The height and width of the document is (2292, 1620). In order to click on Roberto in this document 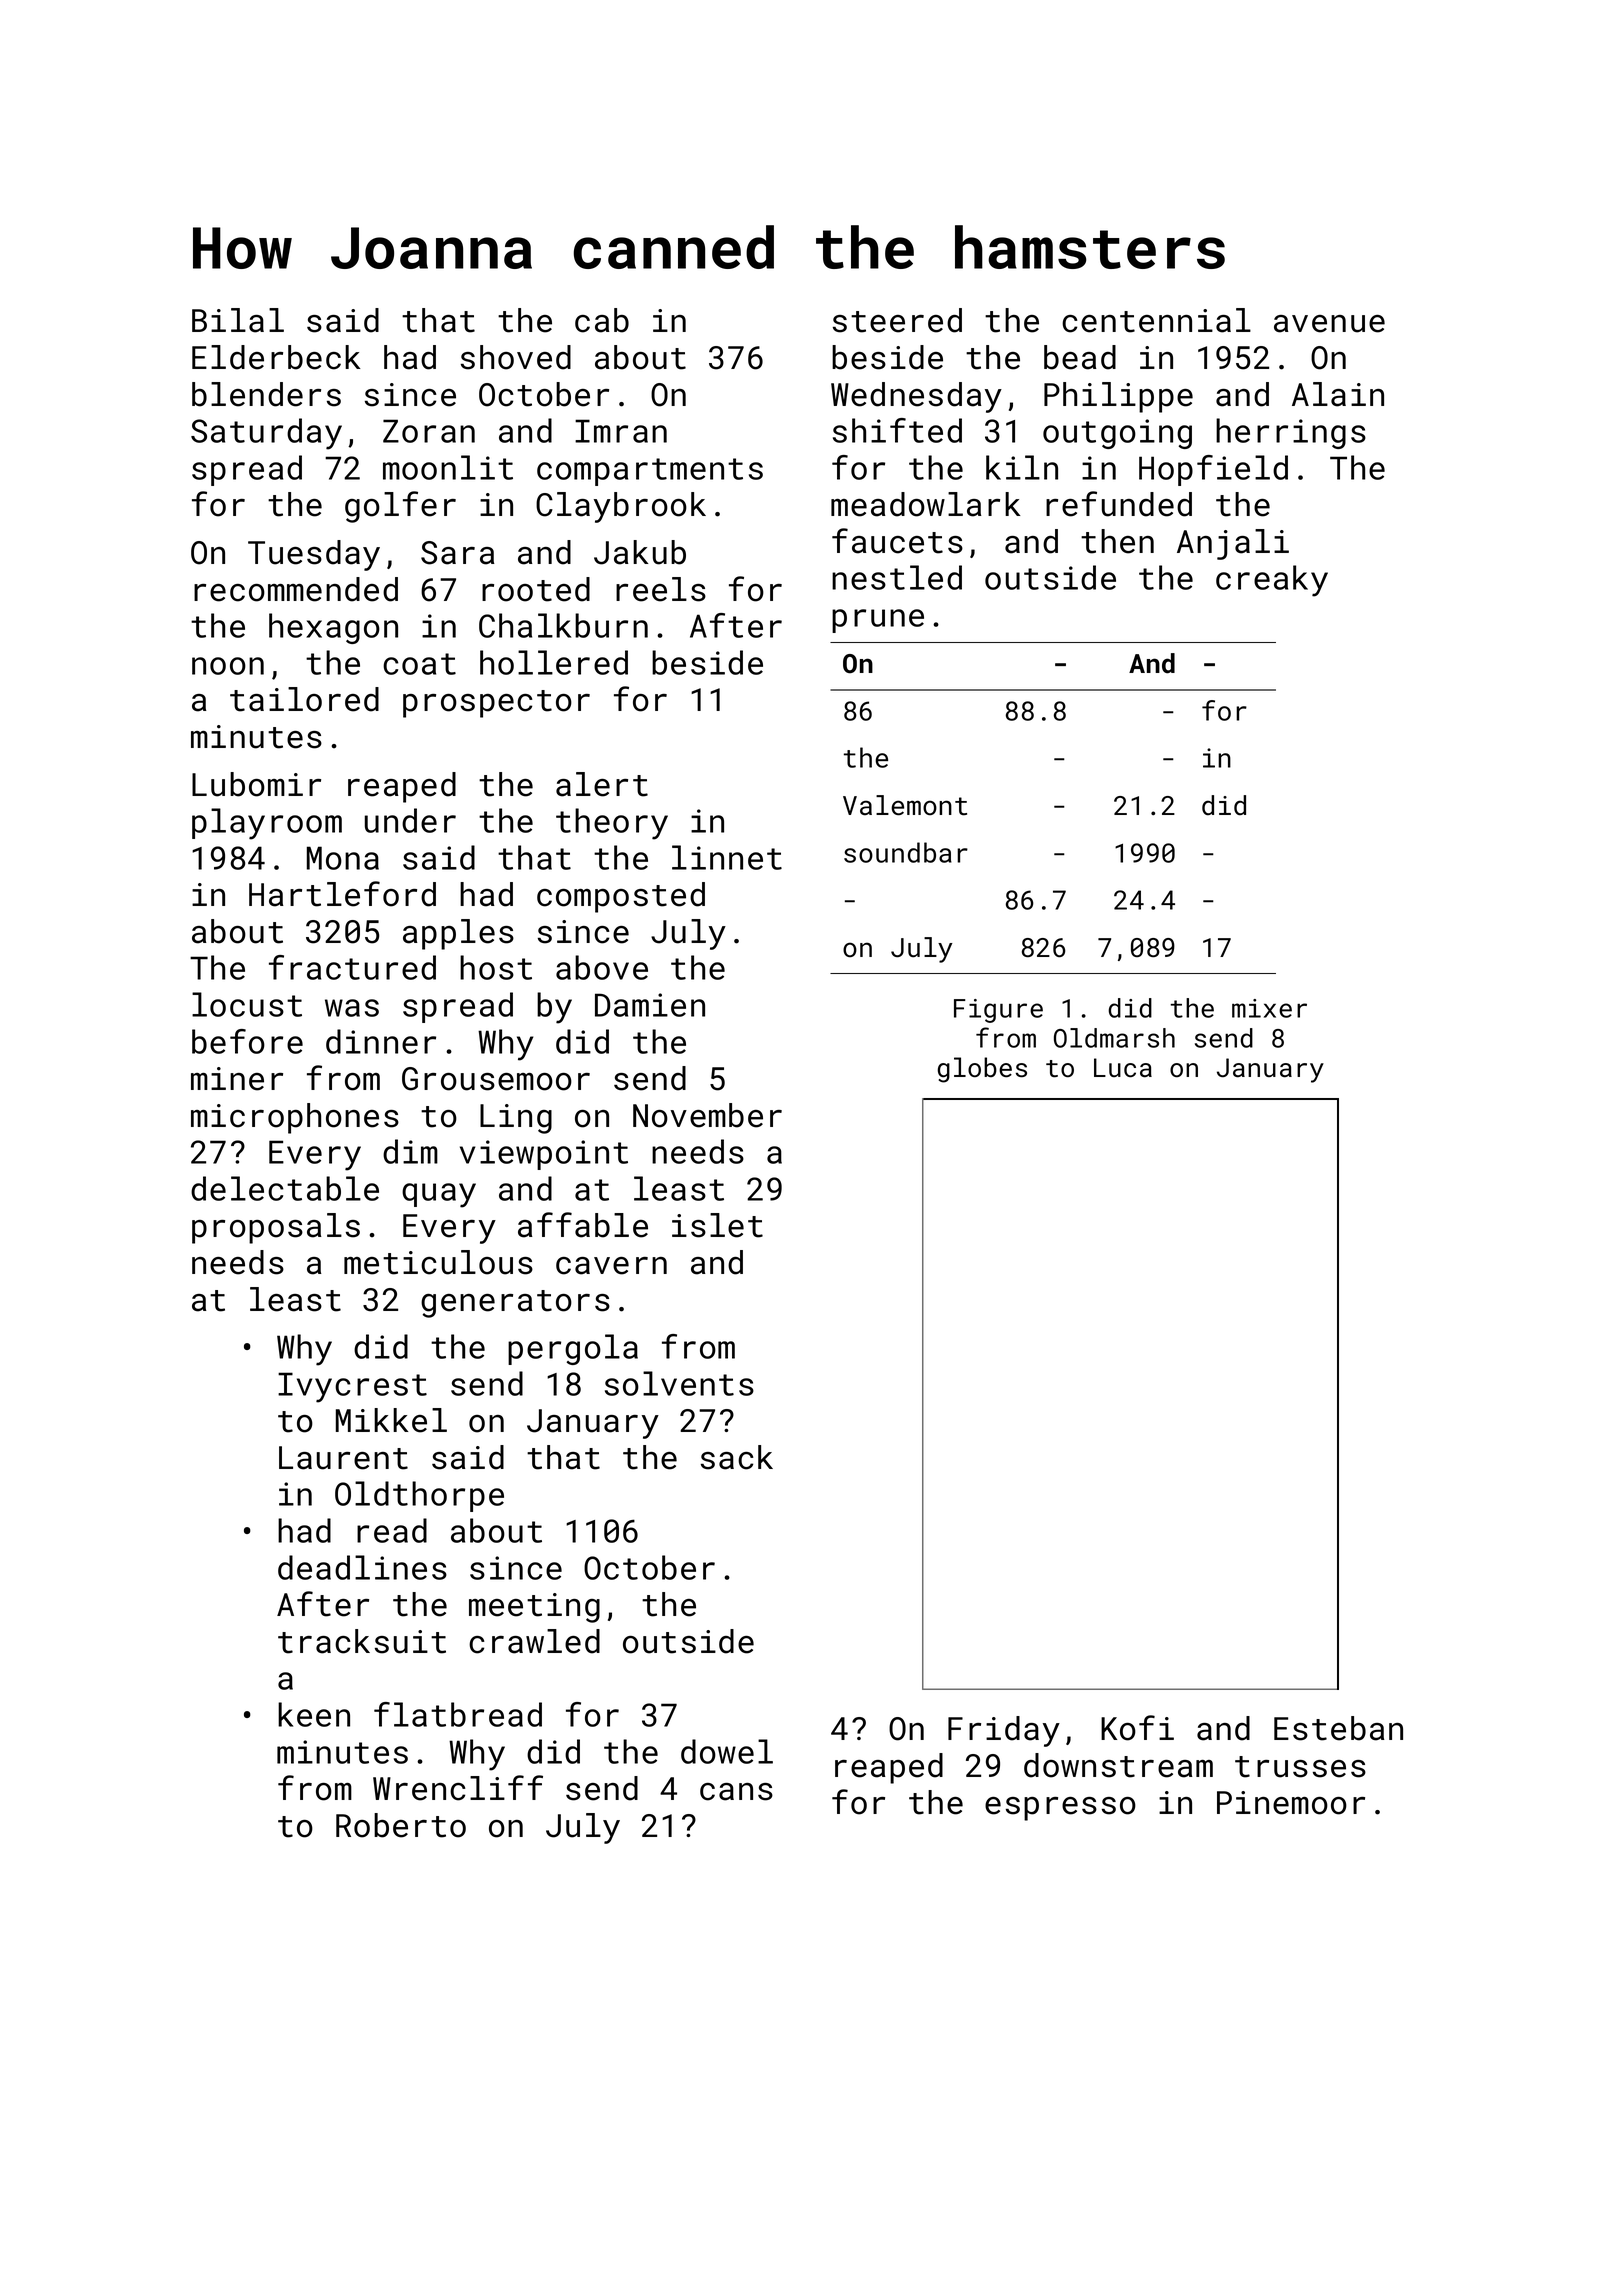, I will do `click(401, 1825)`.
